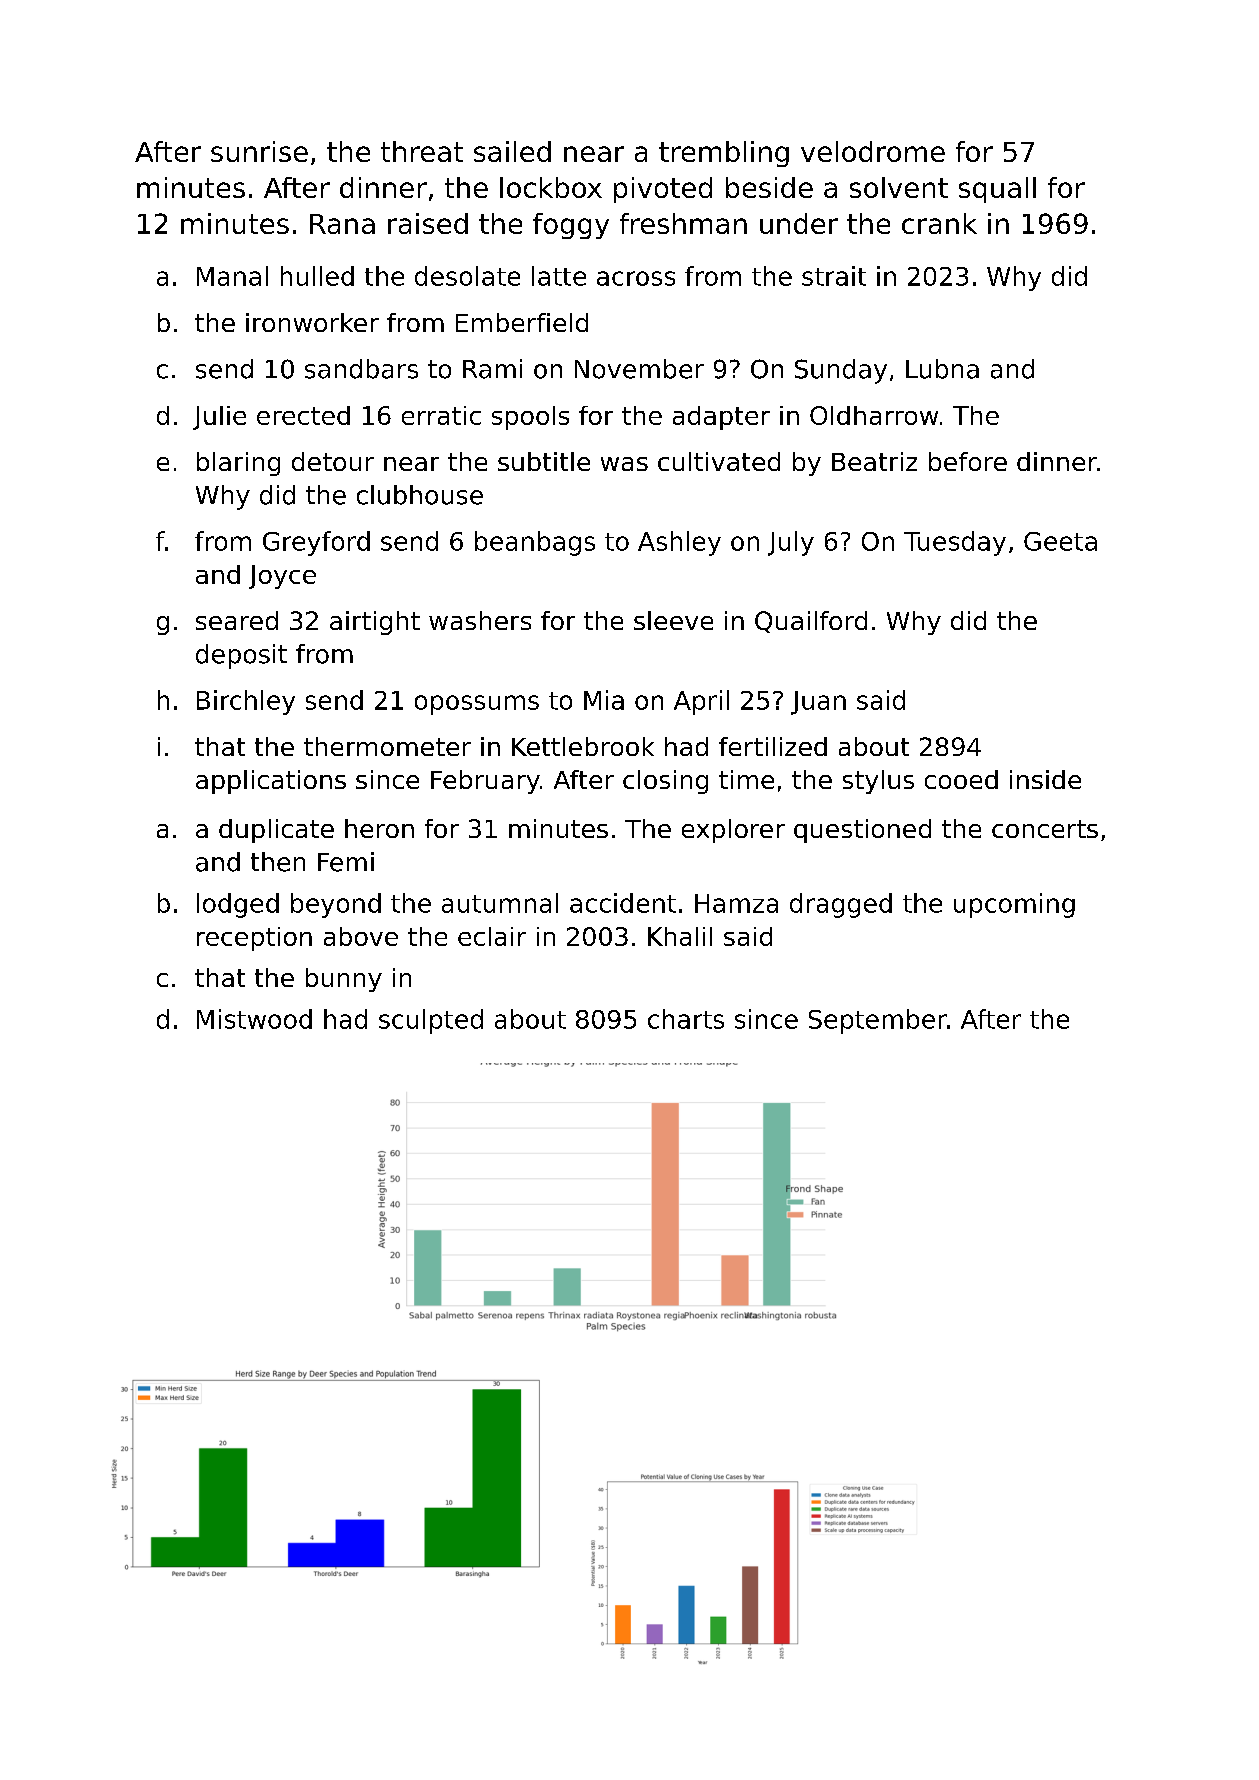 This screenshot has height=1780, width=1259. What do you see at coordinates (431, 1021) in the screenshot?
I see `sculpted` at bounding box center [431, 1021].
